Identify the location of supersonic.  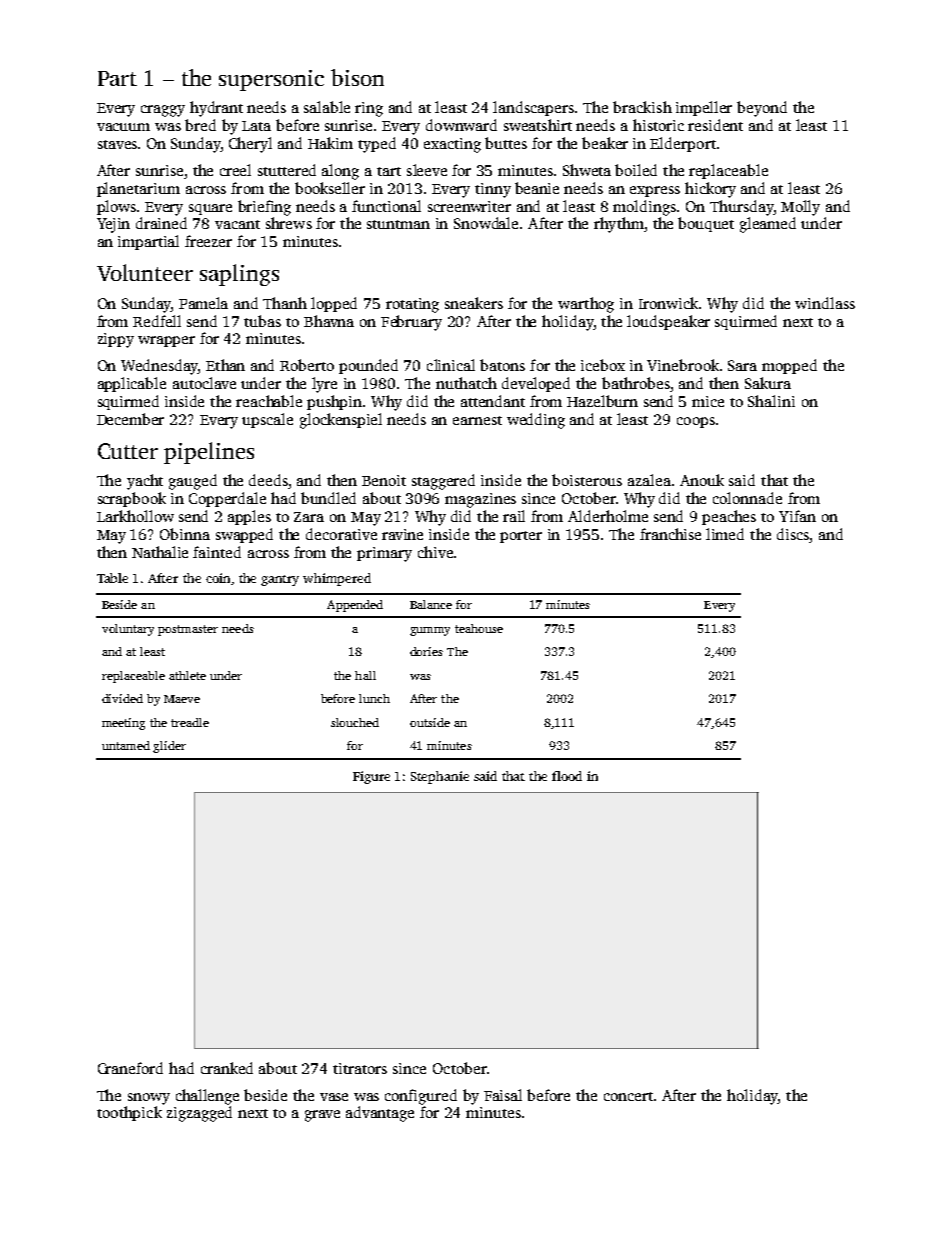
(271, 80).
